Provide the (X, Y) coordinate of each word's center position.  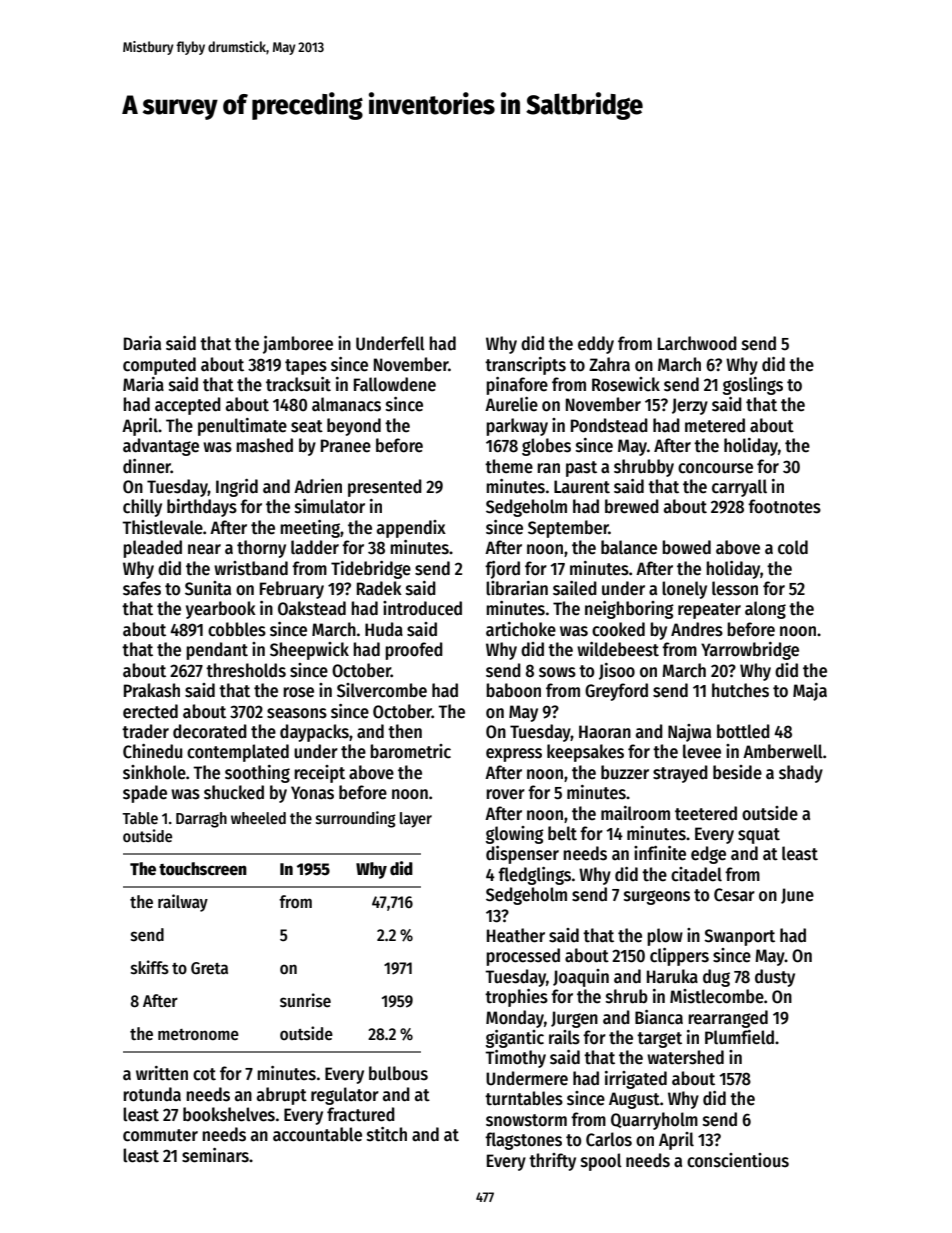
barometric (410, 751)
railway (183, 903)
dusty (775, 978)
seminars (215, 1155)
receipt (319, 774)
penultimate (242, 427)
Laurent (582, 487)
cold (793, 547)
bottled (743, 731)
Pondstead (609, 425)
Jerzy (690, 406)
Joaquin (581, 978)
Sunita (208, 588)
